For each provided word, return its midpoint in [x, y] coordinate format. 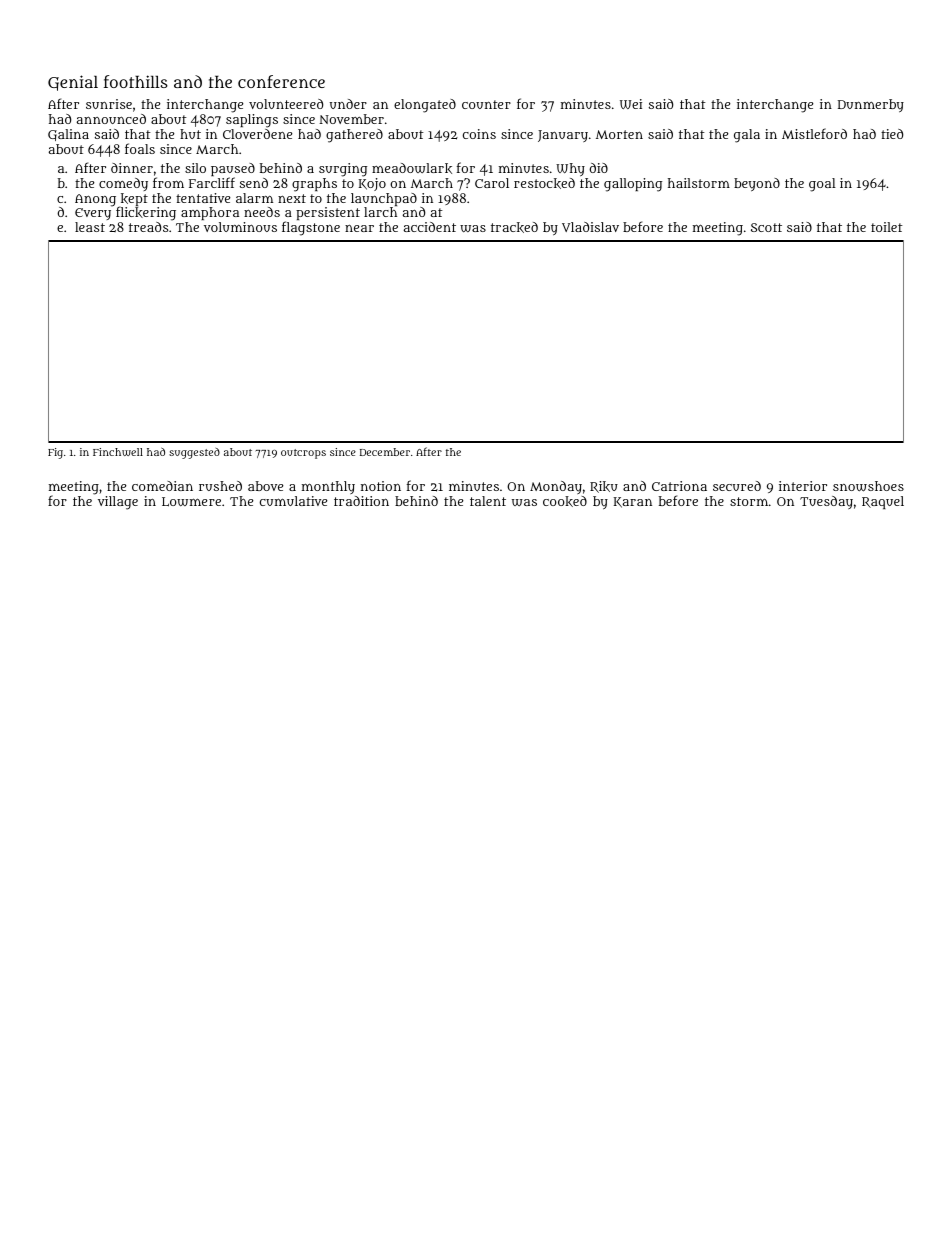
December [385, 452]
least [90, 227]
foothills [136, 81]
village [118, 503]
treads [148, 227]
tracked [514, 227]
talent [488, 501]
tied [892, 134]
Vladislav [590, 227]
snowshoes [868, 486]
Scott [766, 227]
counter [486, 104]
